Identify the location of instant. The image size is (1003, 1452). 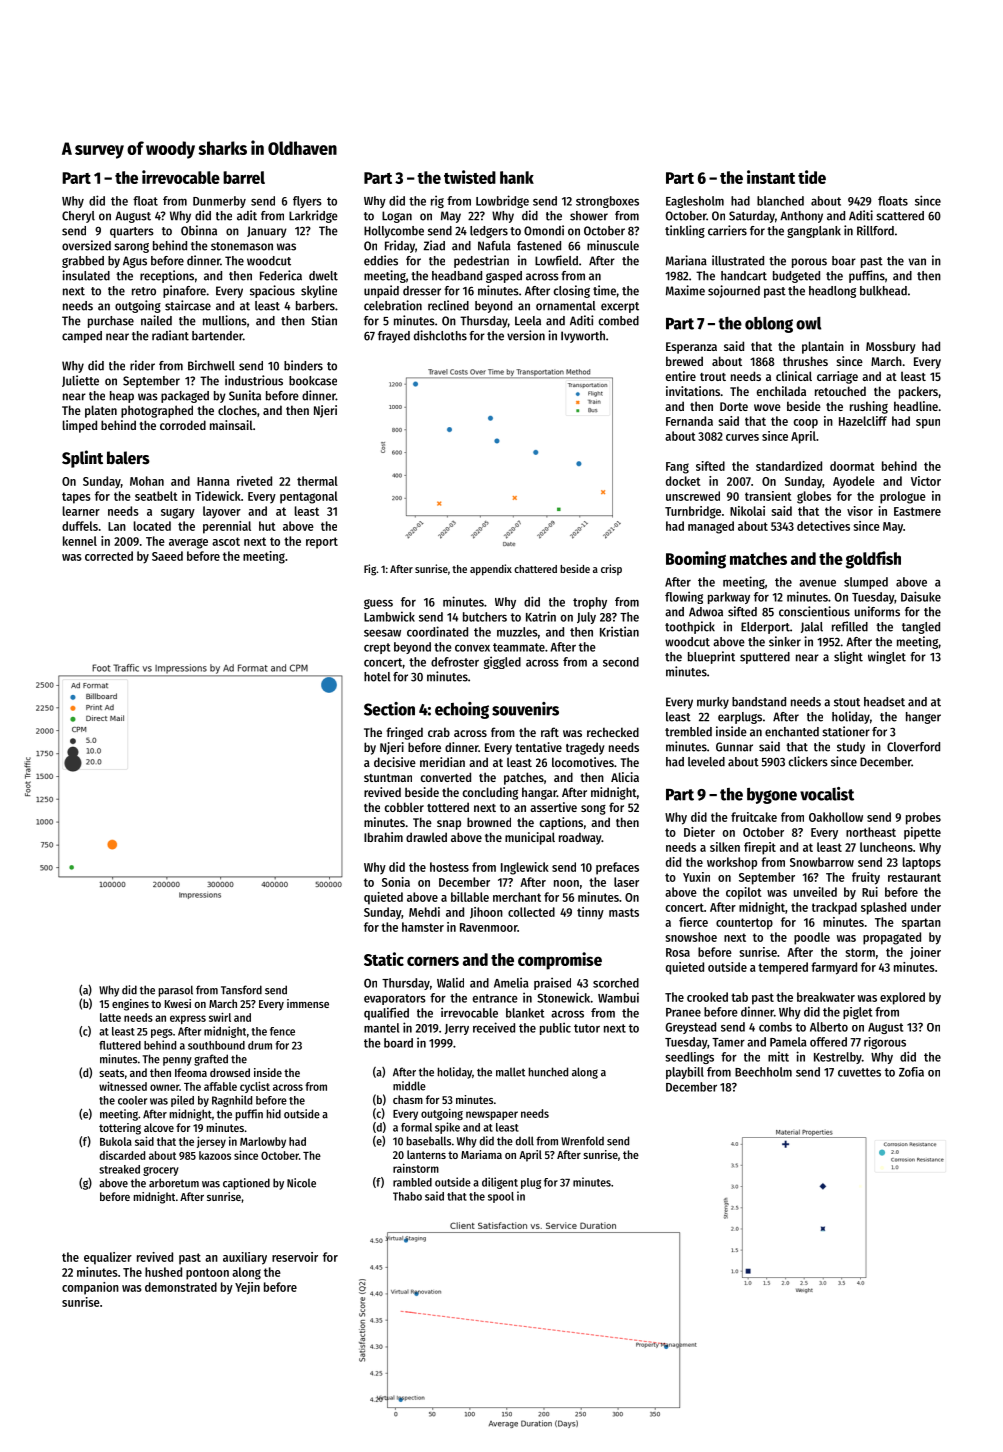
(771, 177).
